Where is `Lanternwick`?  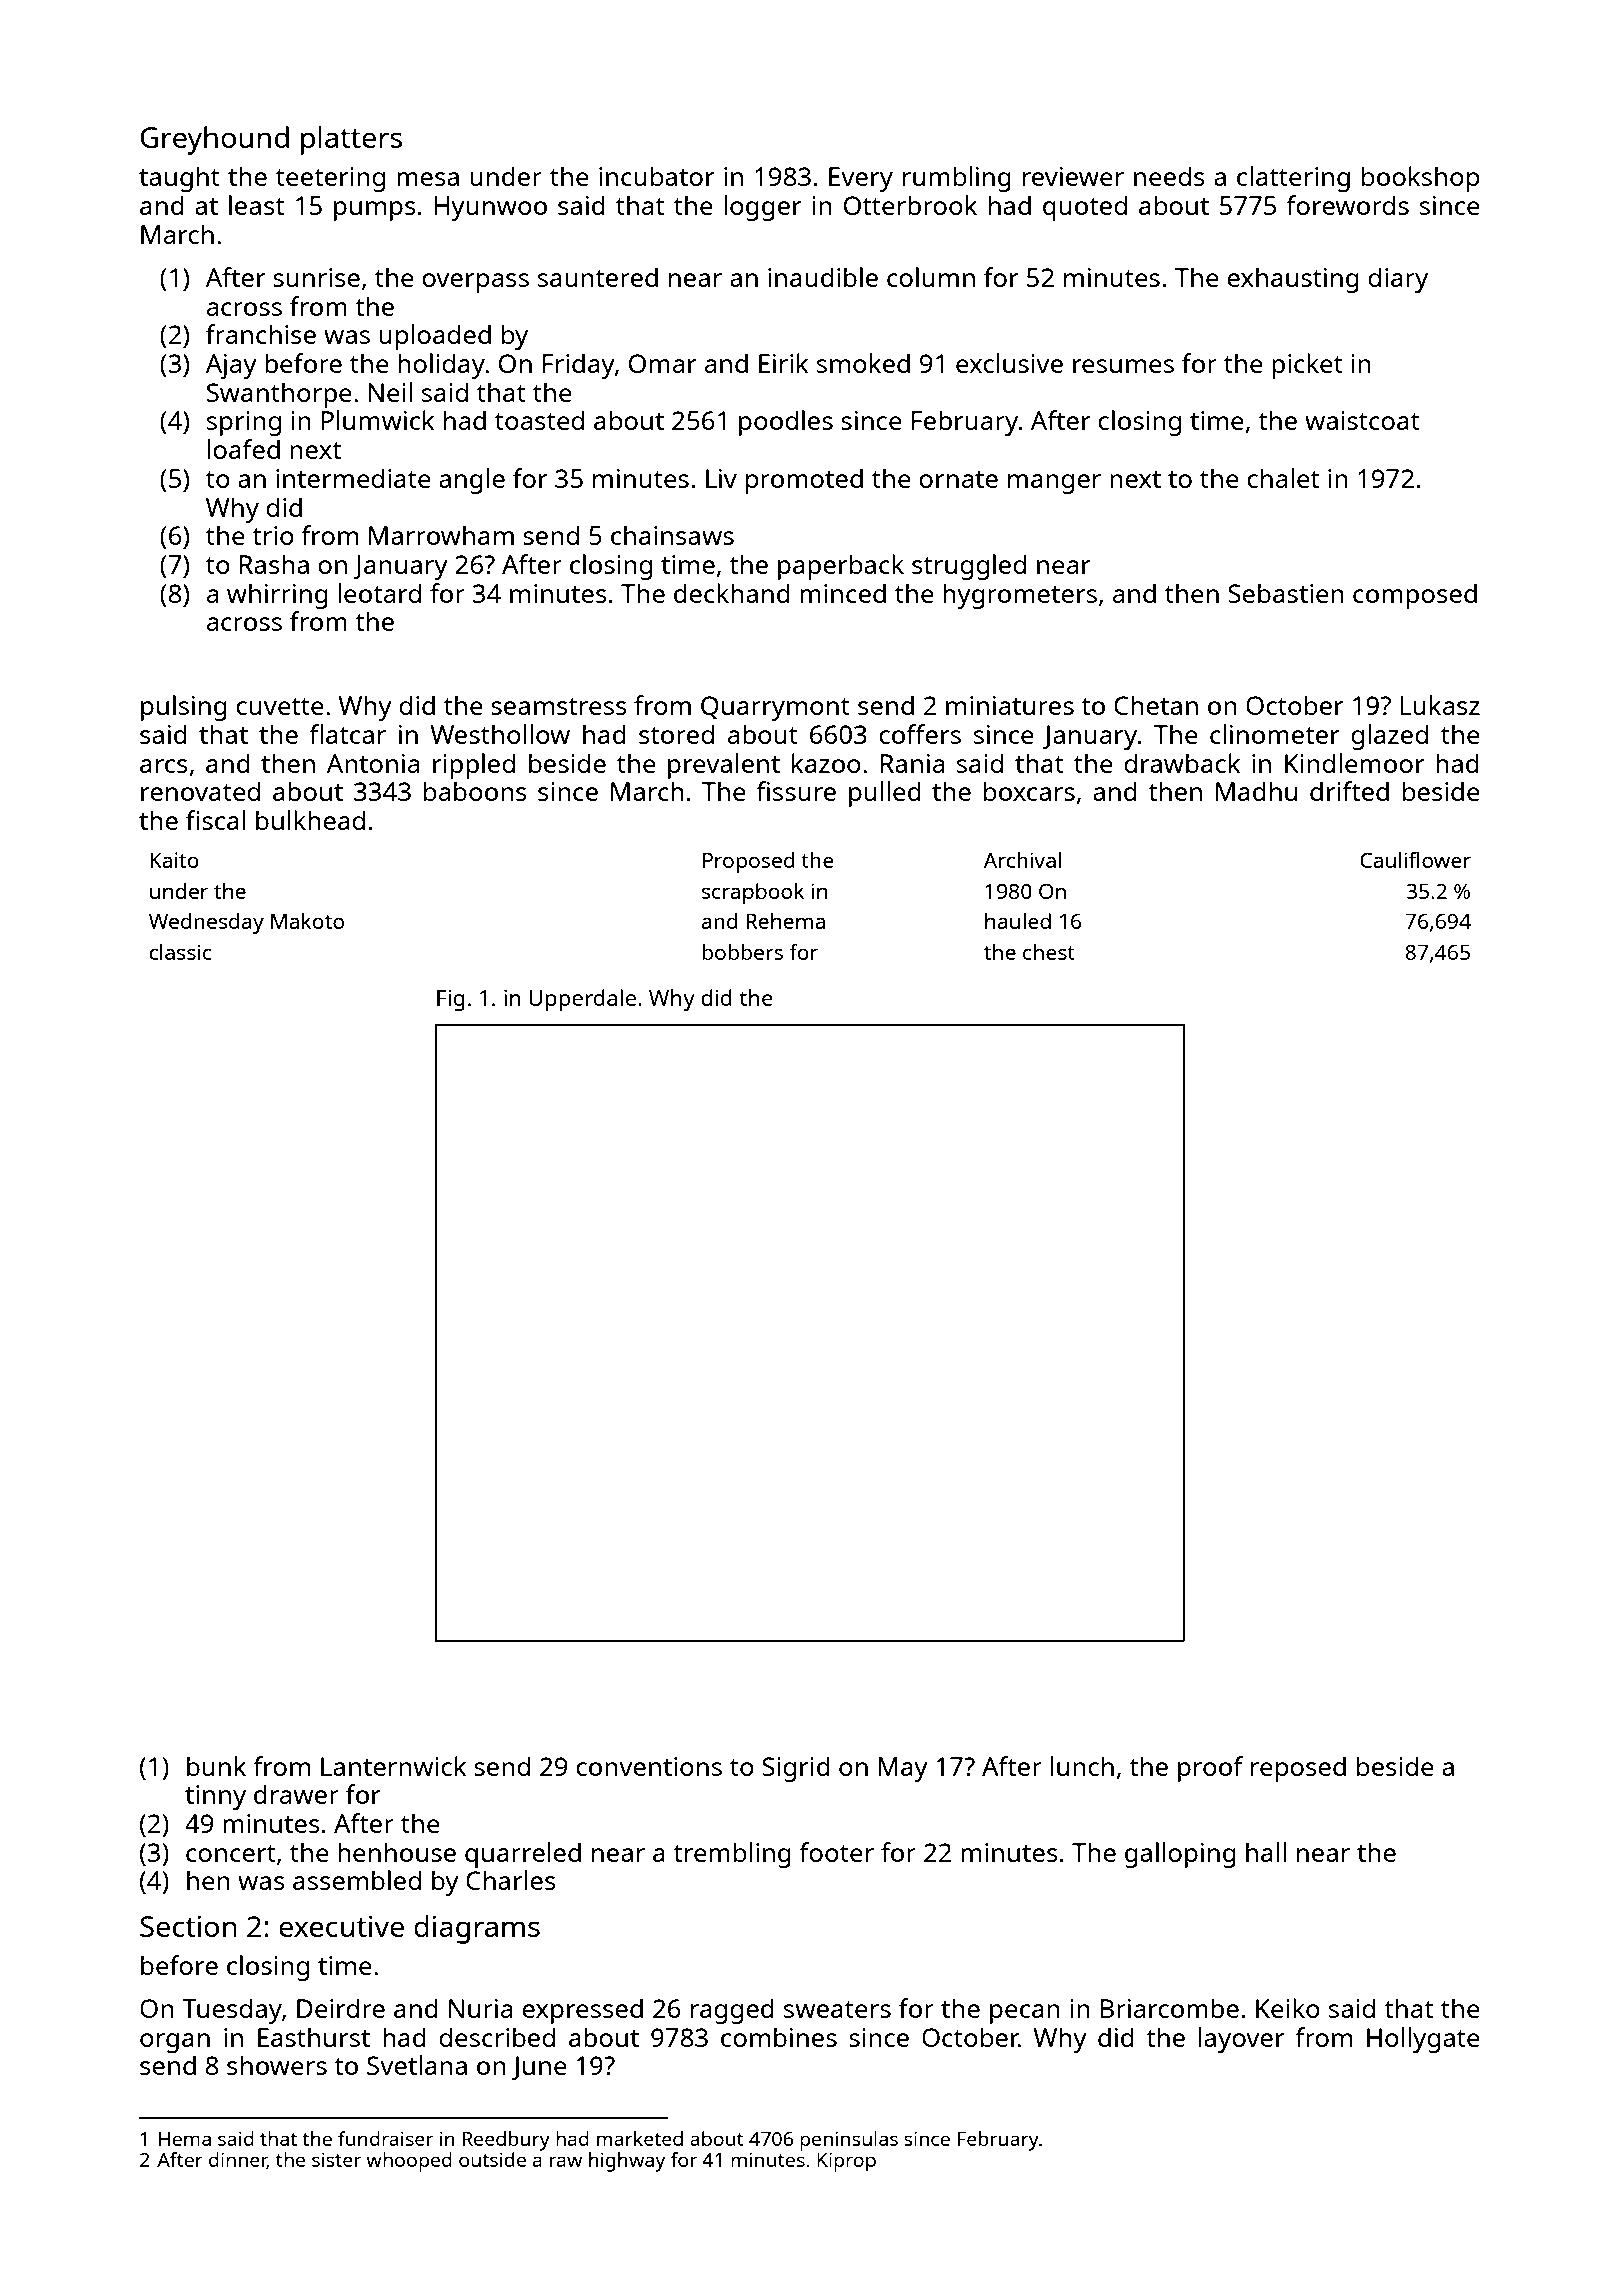 Lanternwick is located at coordinates (394, 1766).
